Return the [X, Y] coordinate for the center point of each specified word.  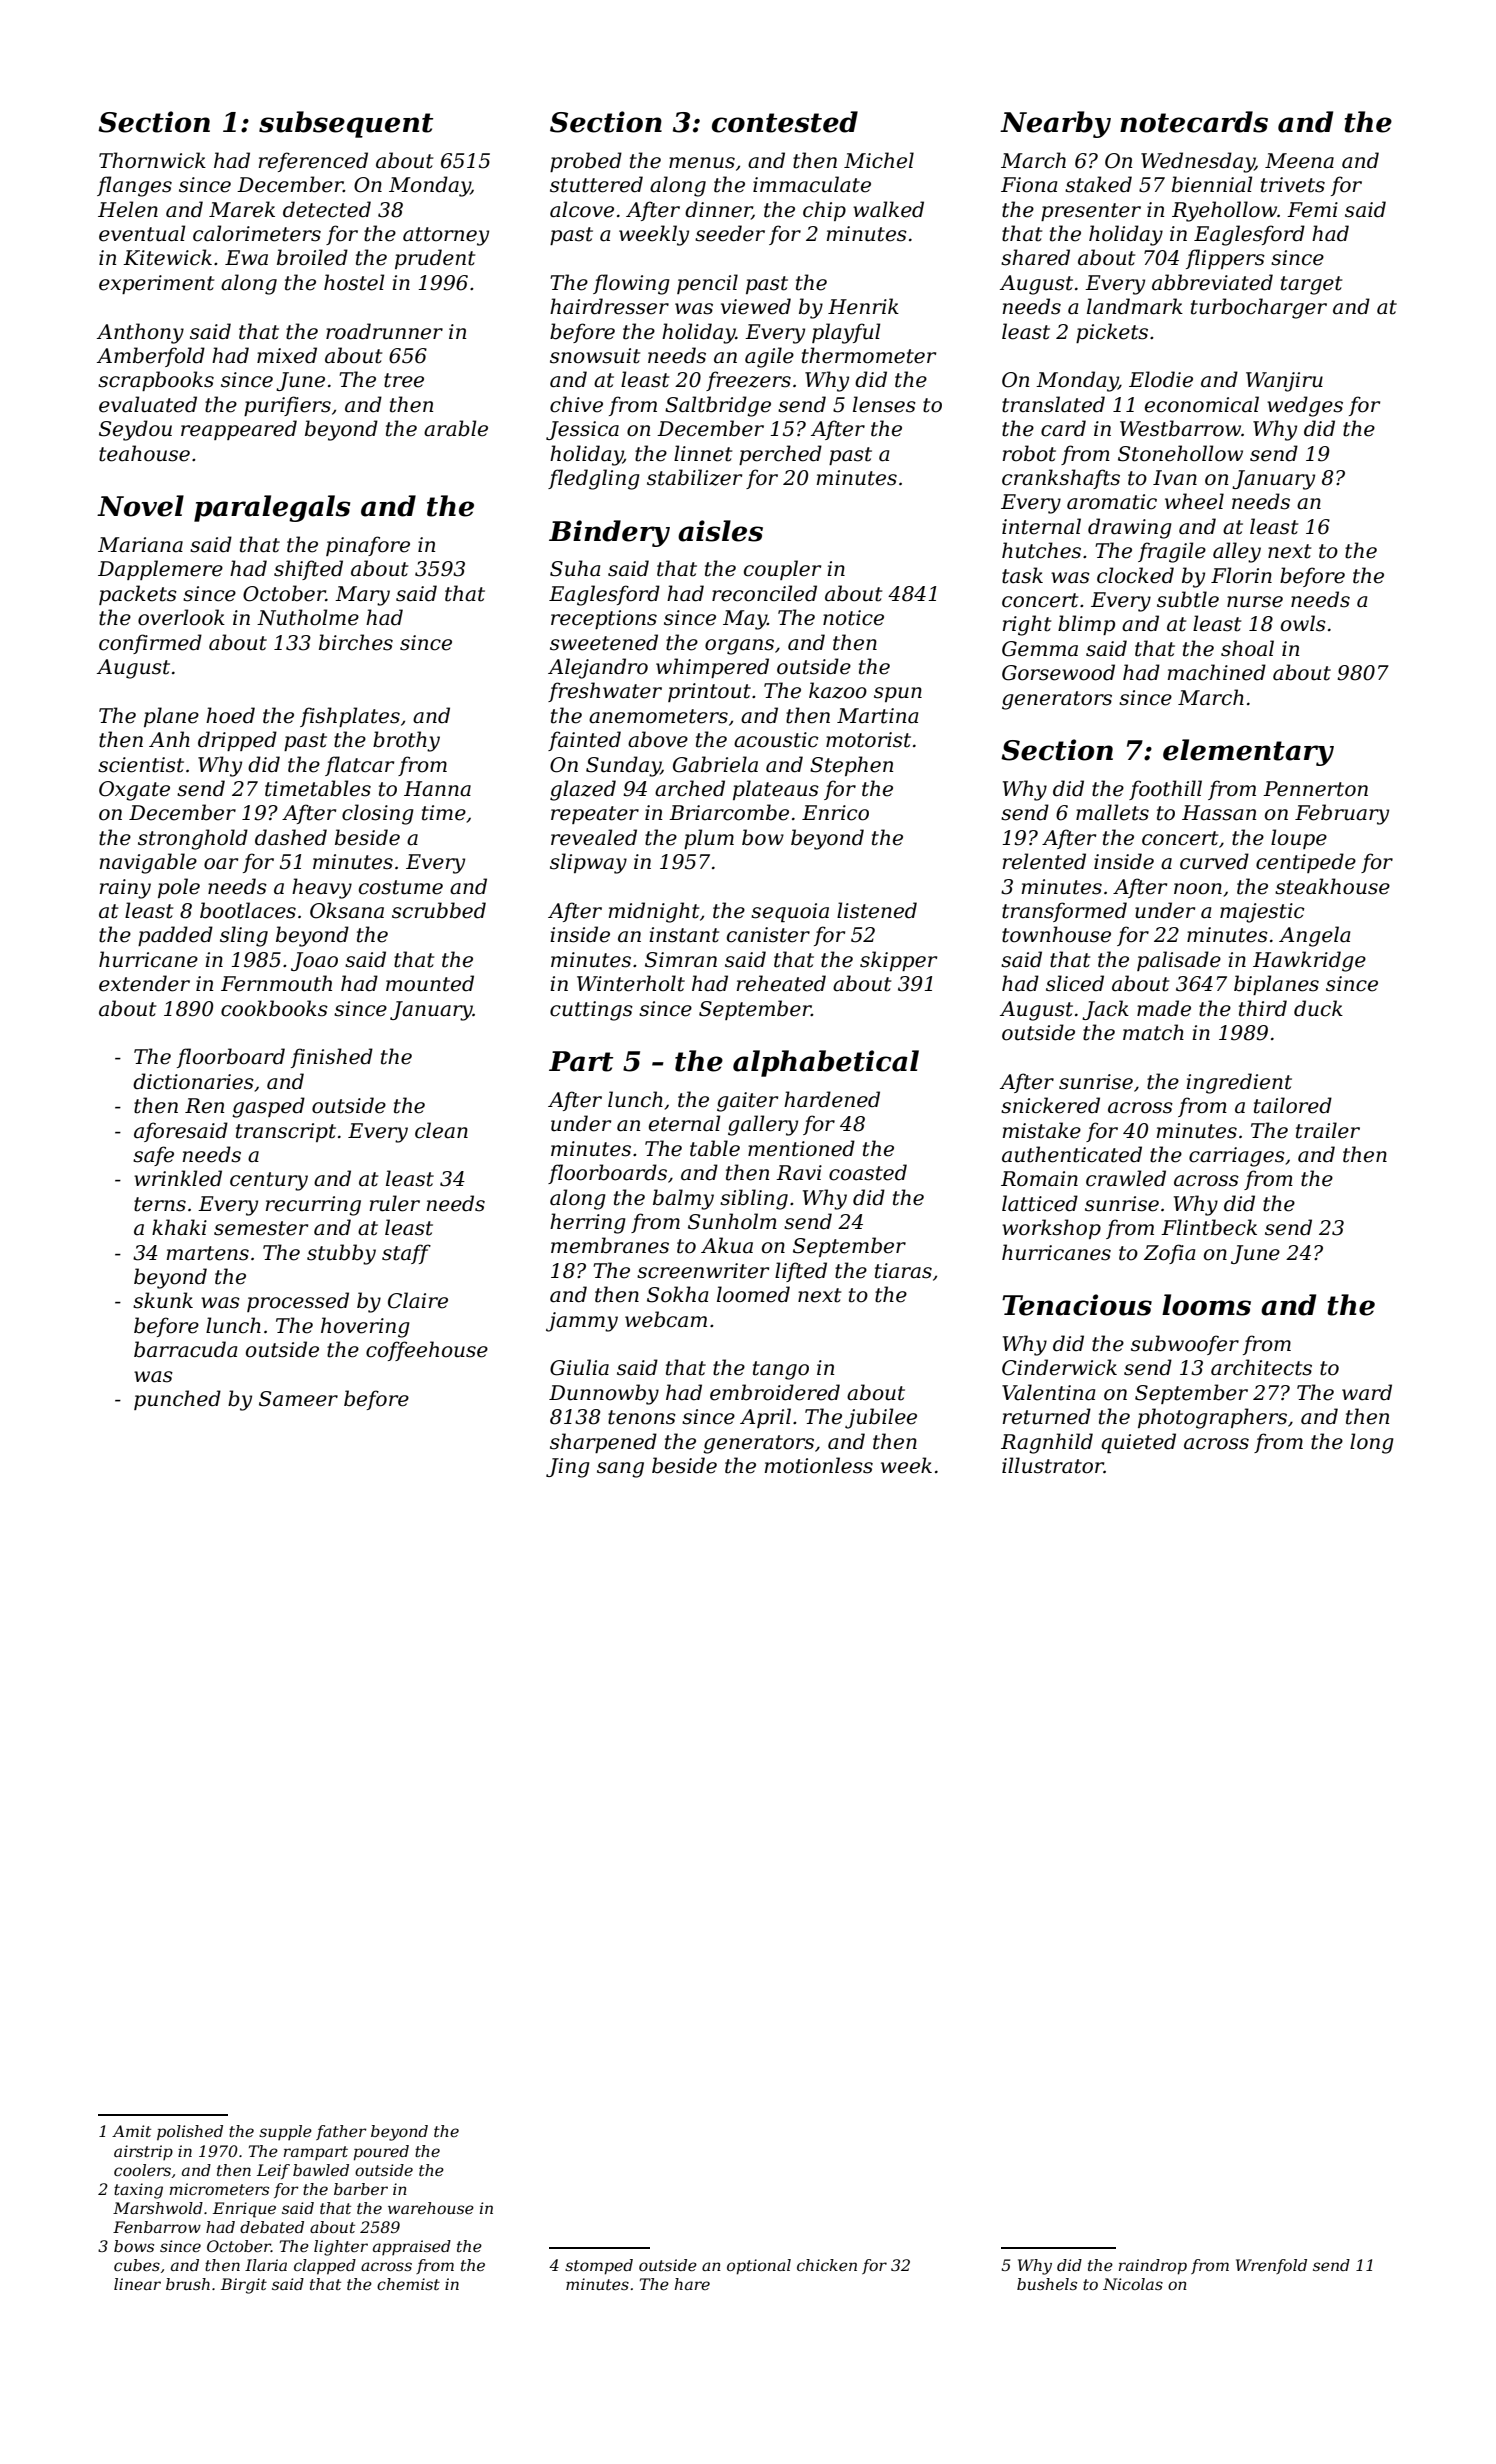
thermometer [869, 355]
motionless [819, 1465]
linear [137, 2284]
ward [1367, 1392]
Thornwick [152, 160]
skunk [163, 1300]
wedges [1305, 406]
